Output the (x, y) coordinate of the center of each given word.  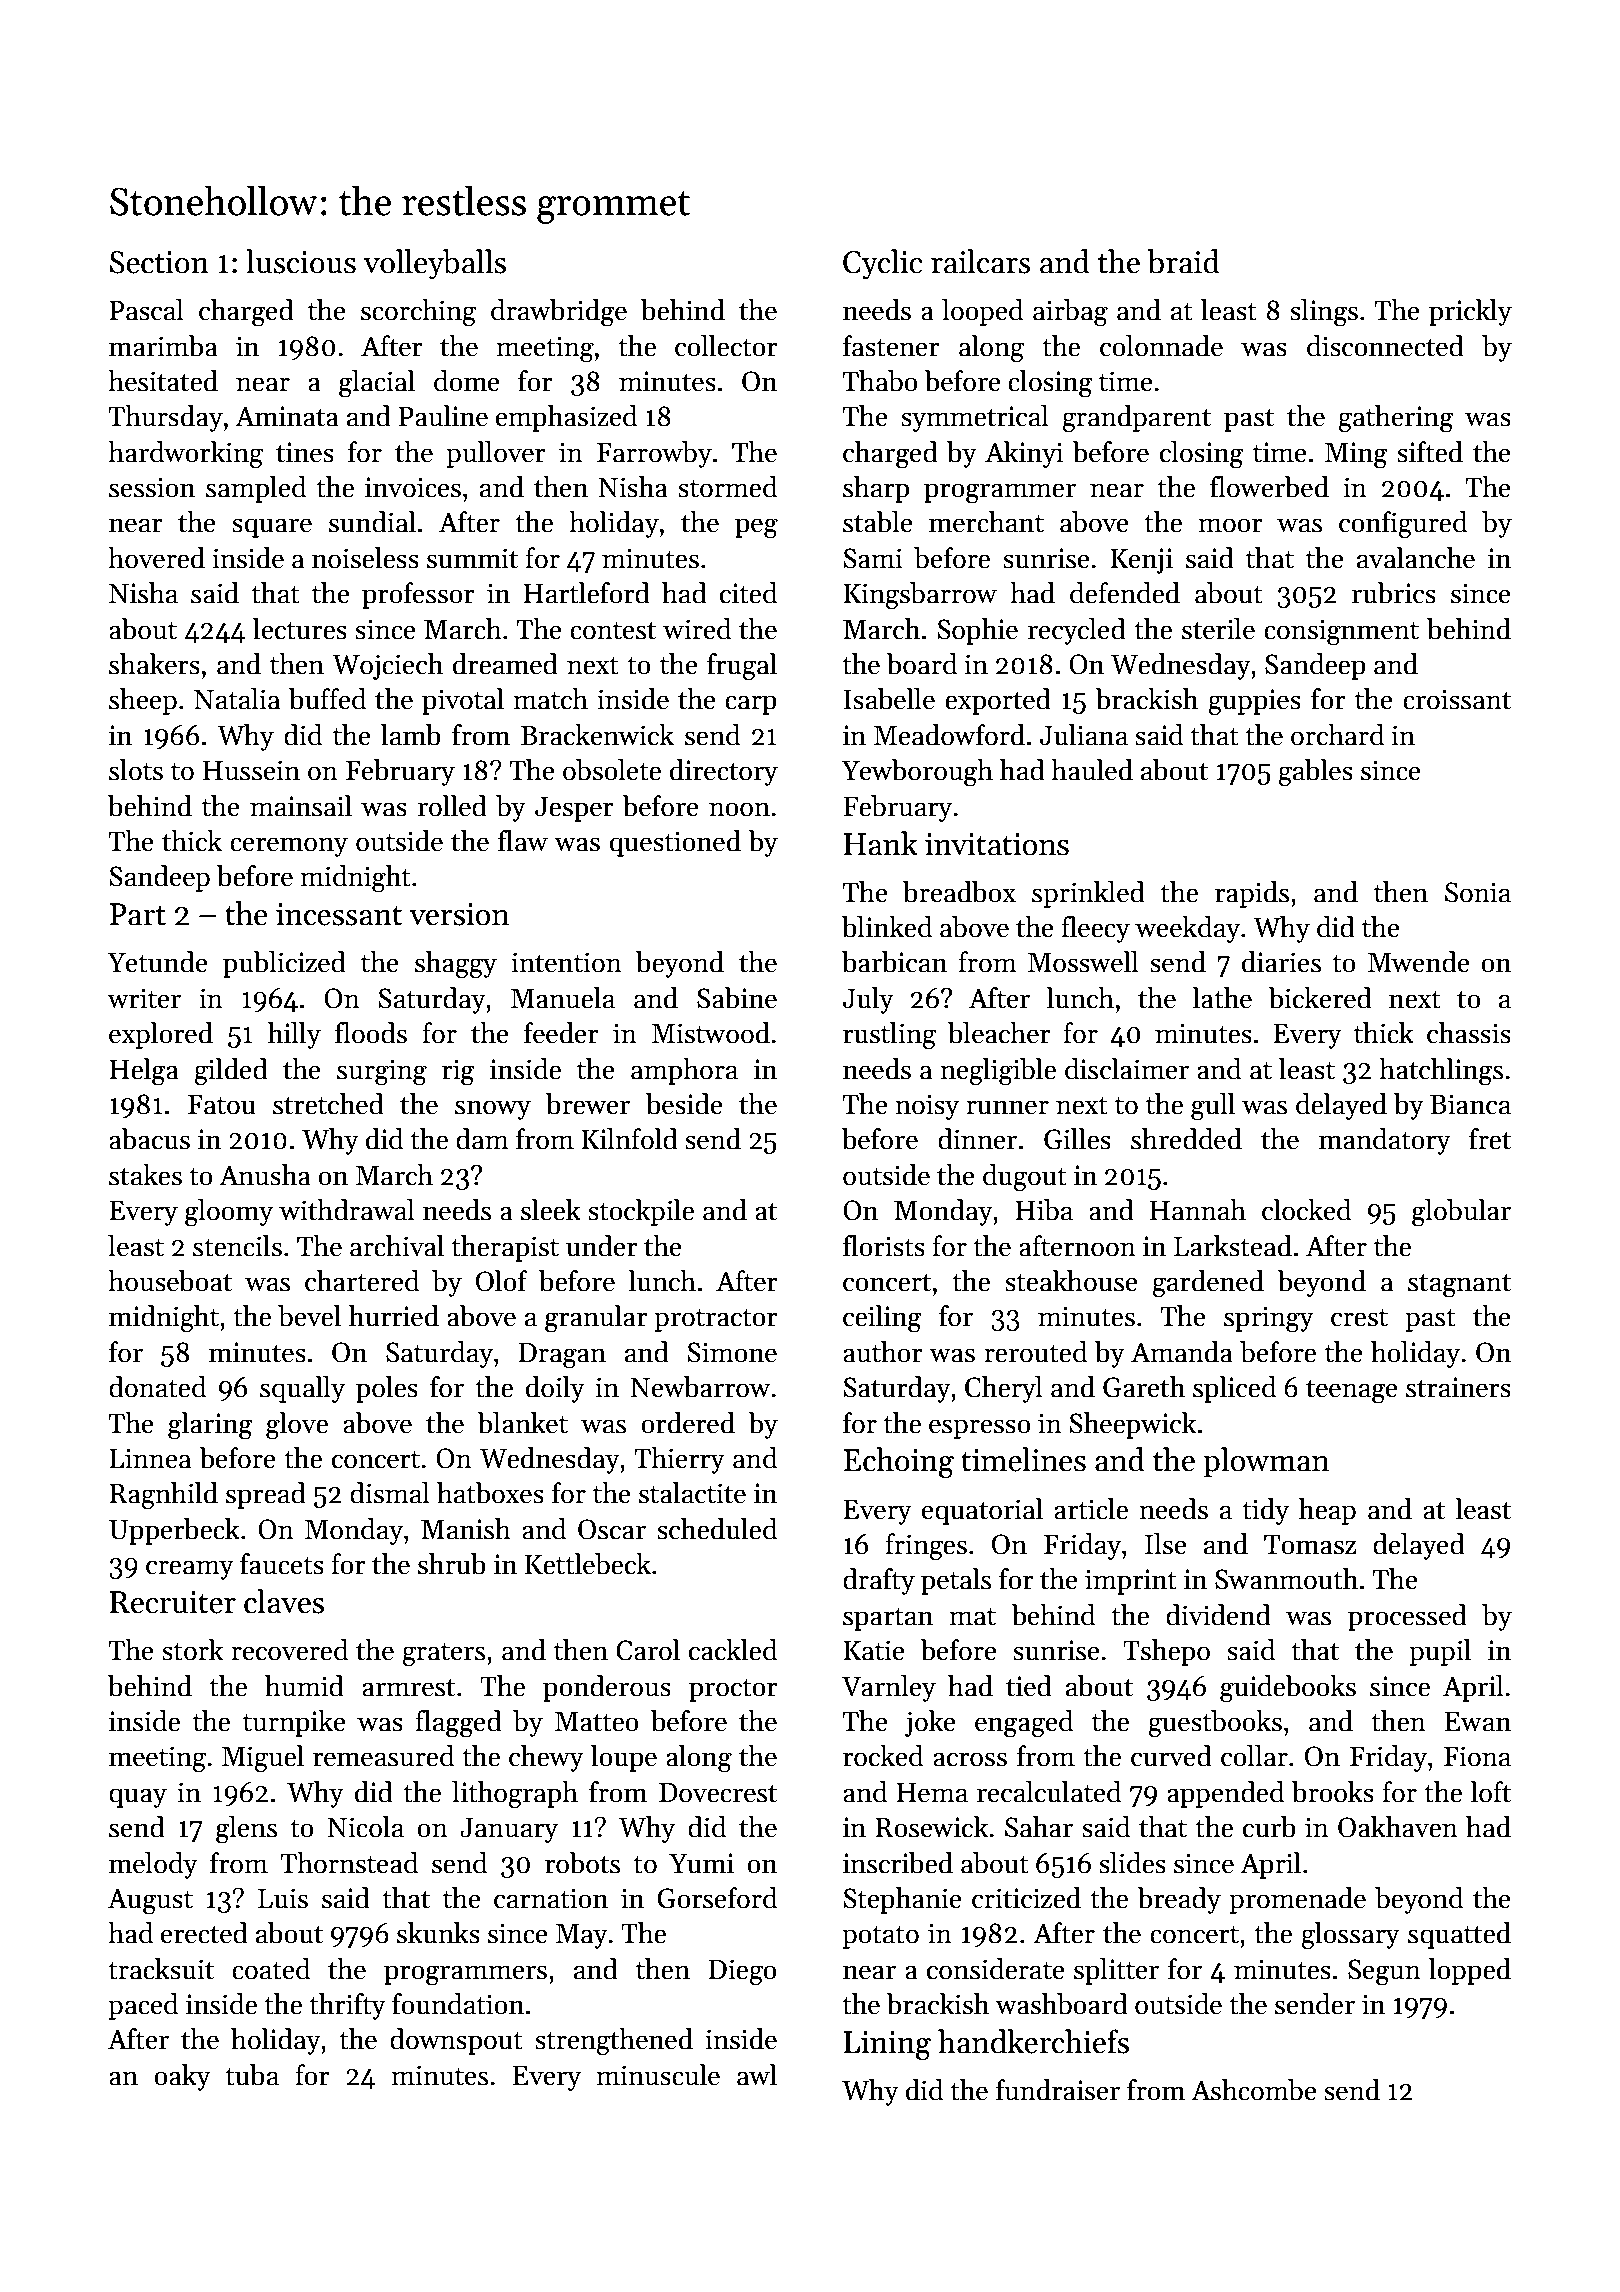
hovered (156, 558)
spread (266, 1495)
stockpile (641, 1212)
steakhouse (1071, 1281)
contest (613, 631)
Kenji (1141, 561)
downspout (456, 2041)
